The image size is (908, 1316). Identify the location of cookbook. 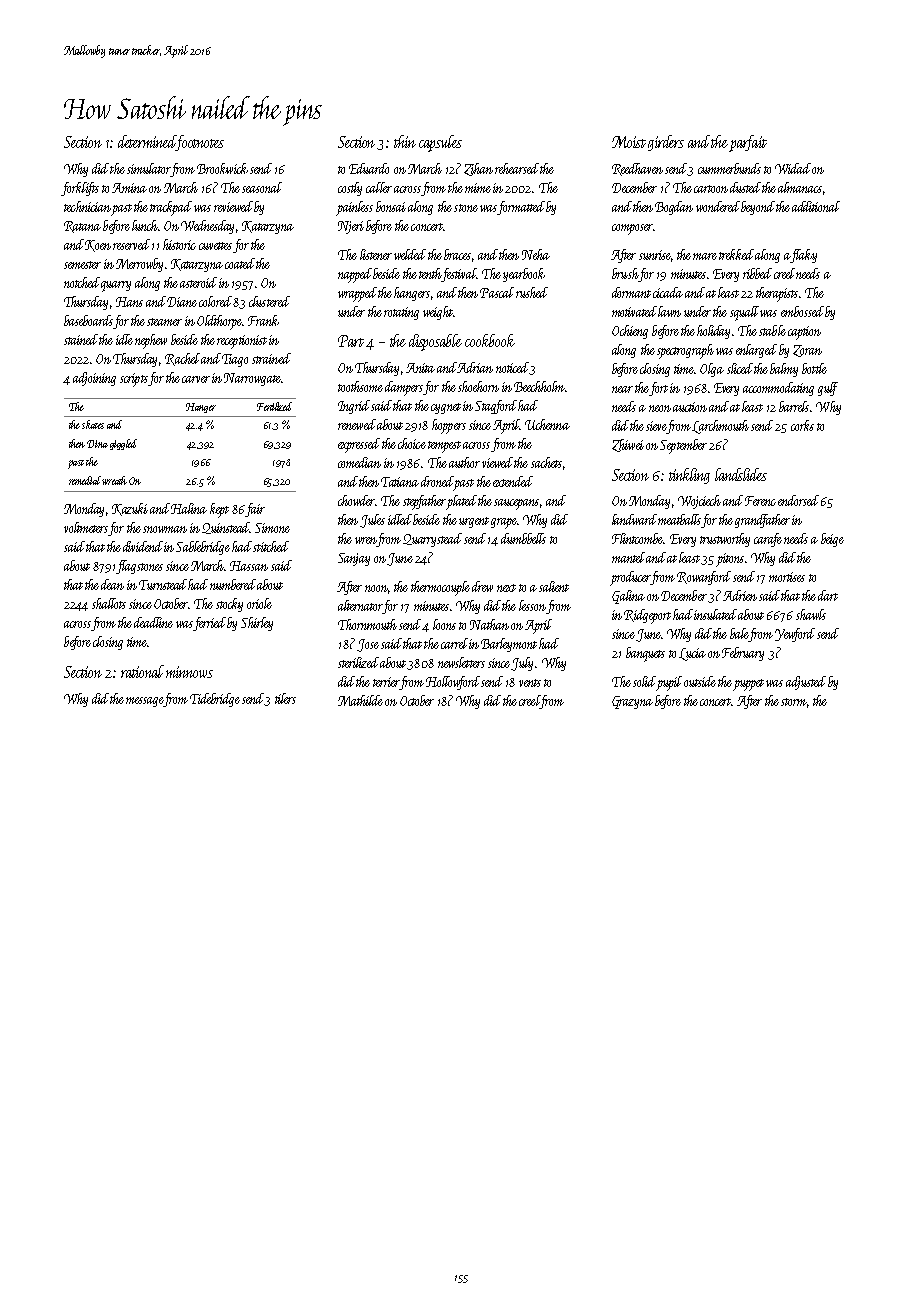
(490, 340).
